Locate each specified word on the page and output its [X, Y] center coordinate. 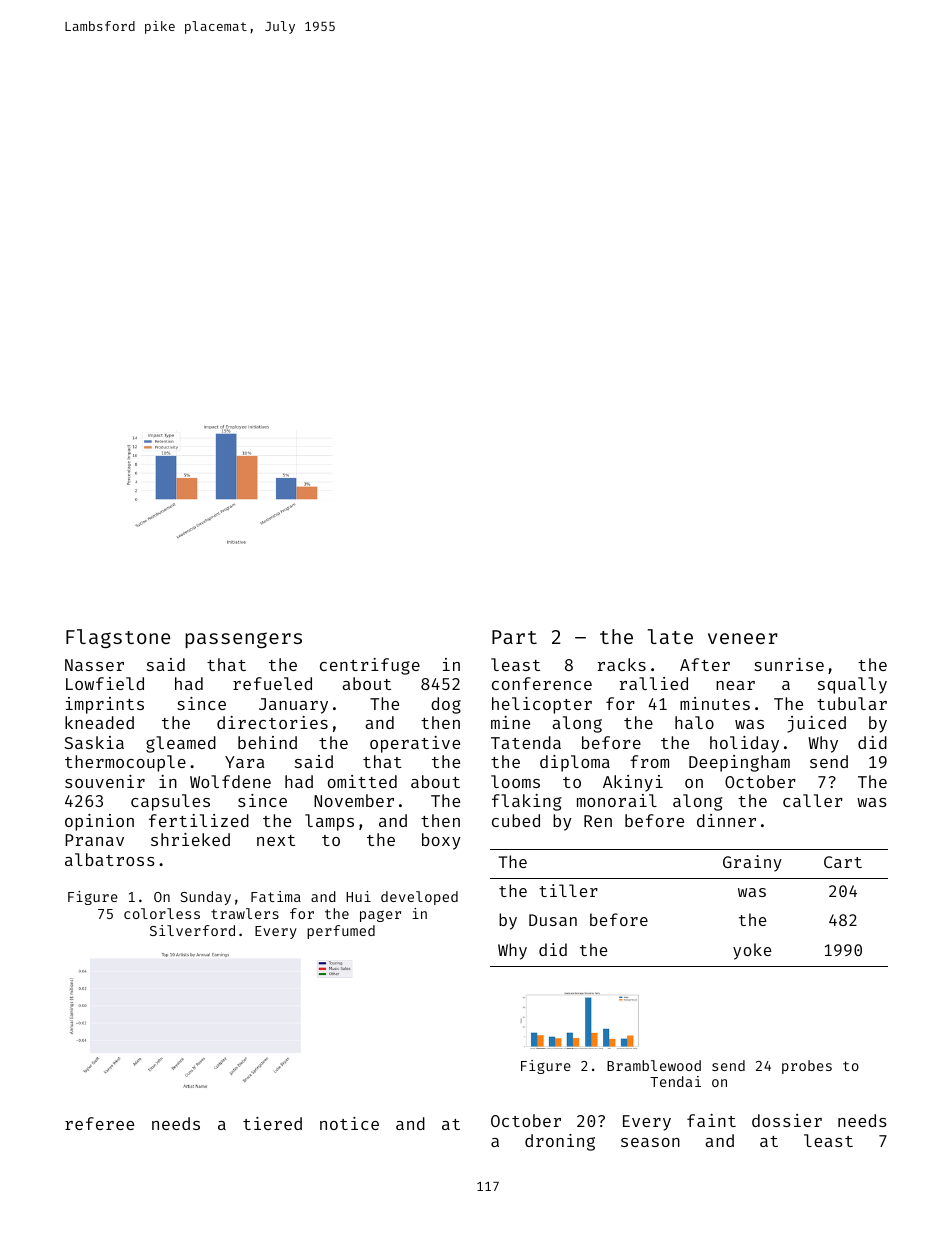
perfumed [341, 932]
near [735, 685]
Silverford [192, 930]
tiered [272, 1123]
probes [807, 1067]
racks [622, 664]
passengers [243, 640]
